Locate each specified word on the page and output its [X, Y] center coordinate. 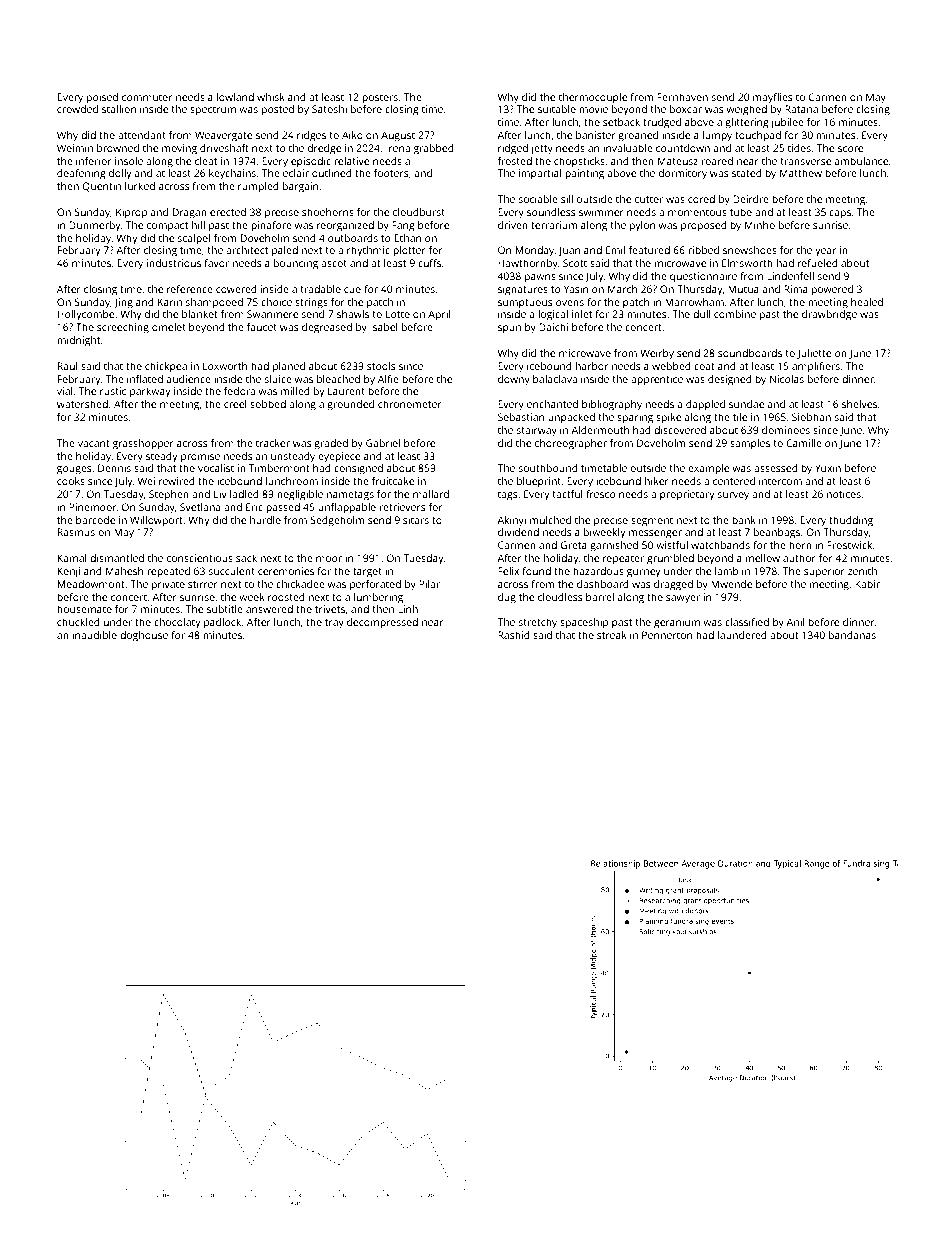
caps [840, 214]
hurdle [265, 520]
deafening [81, 174]
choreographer [571, 444]
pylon [642, 226]
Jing [123, 303]
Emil [615, 250]
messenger [655, 534]
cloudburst [419, 212]
